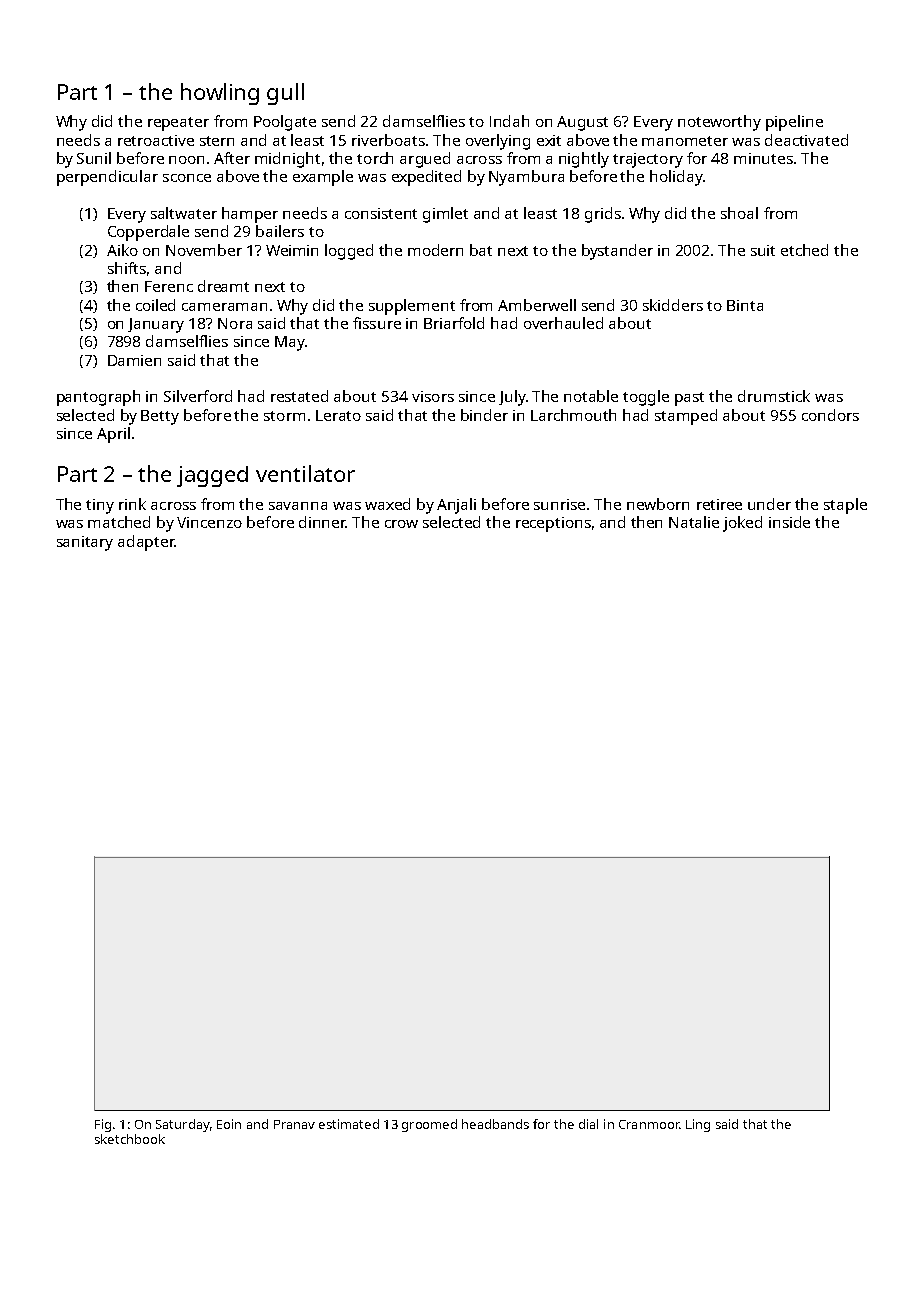  I want to click on Natalie, so click(694, 522).
